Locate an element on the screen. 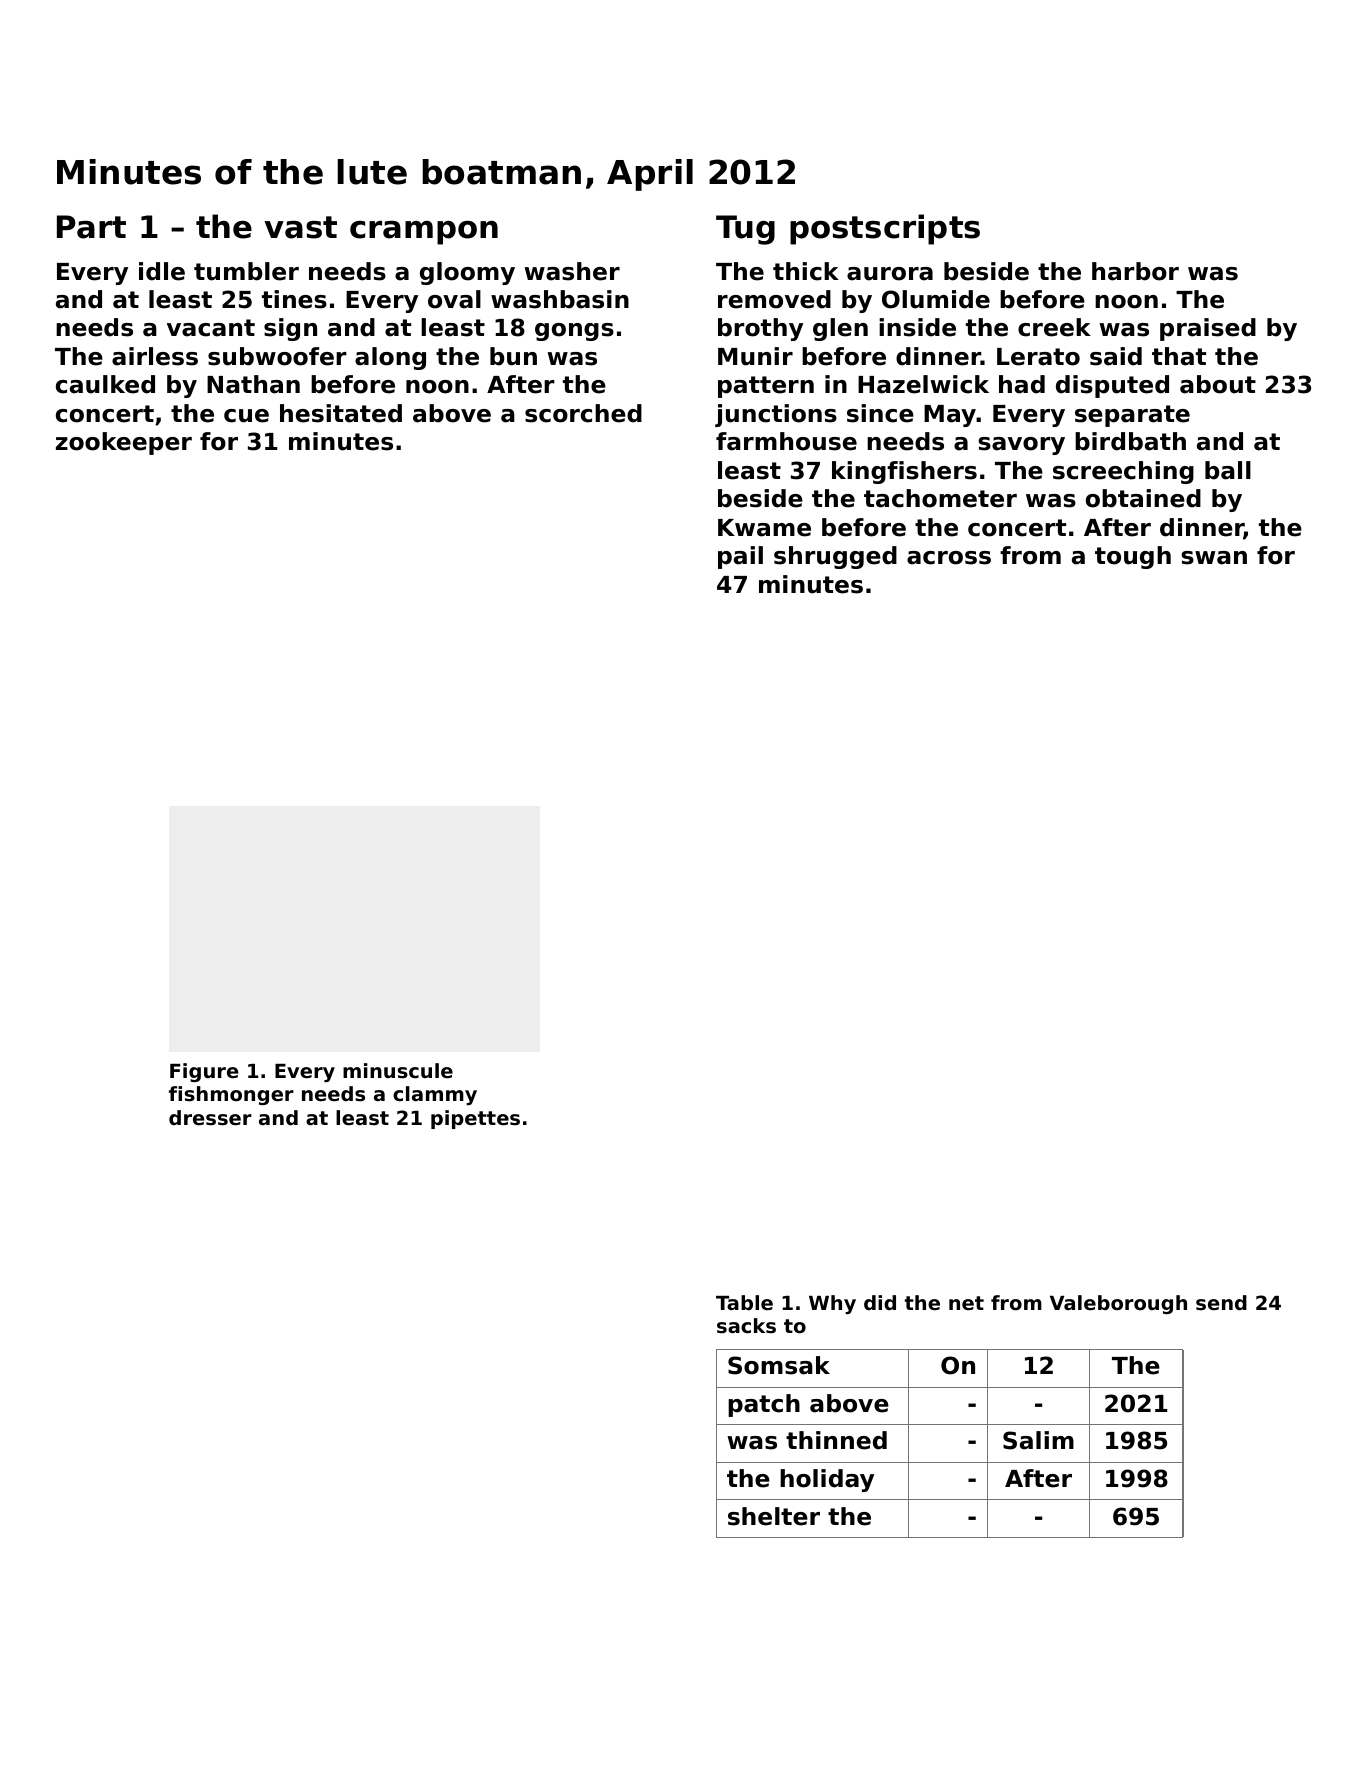  shelter is located at coordinates (774, 1516).
